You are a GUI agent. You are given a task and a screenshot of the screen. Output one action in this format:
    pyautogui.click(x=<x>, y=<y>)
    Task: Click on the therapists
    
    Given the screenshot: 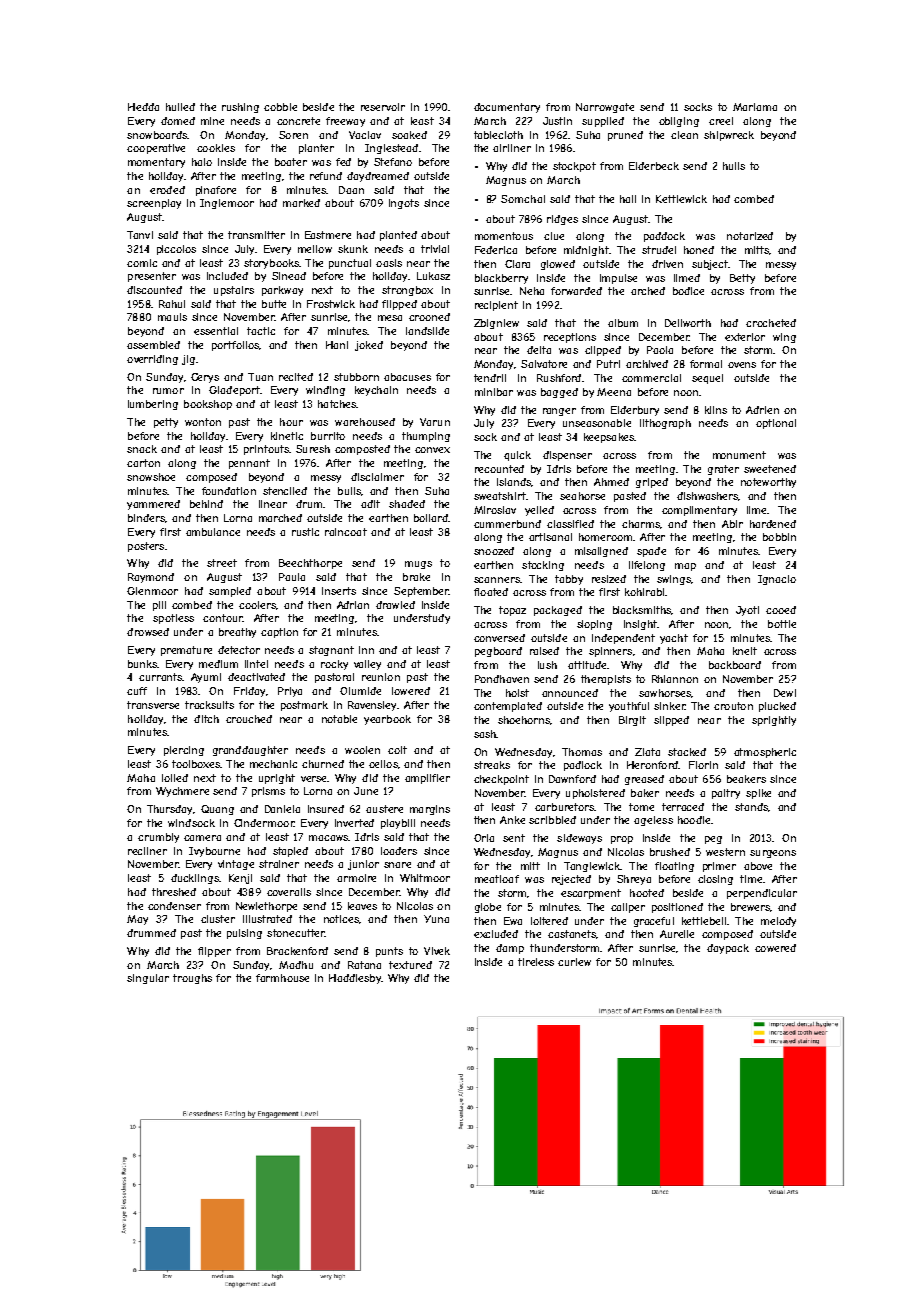 What is the action you would take?
    pyautogui.click(x=606, y=680)
